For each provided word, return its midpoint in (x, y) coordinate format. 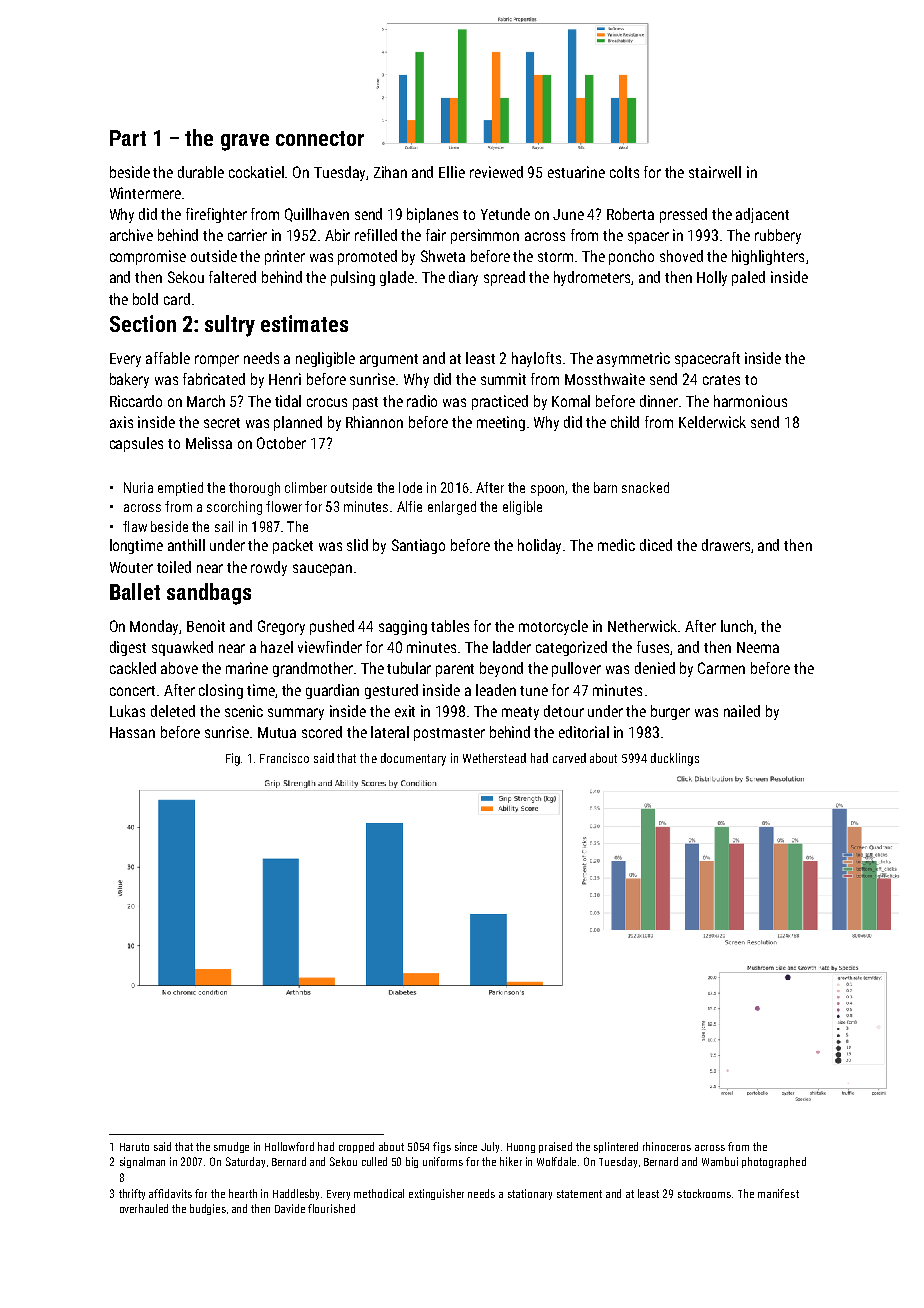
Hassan (132, 732)
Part (128, 138)
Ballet (135, 591)
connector (320, 138)
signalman (142, 1162)
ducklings (675, 759)
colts (624, 172)
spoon (547, 490)
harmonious (750, 401)
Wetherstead (494, 758)
